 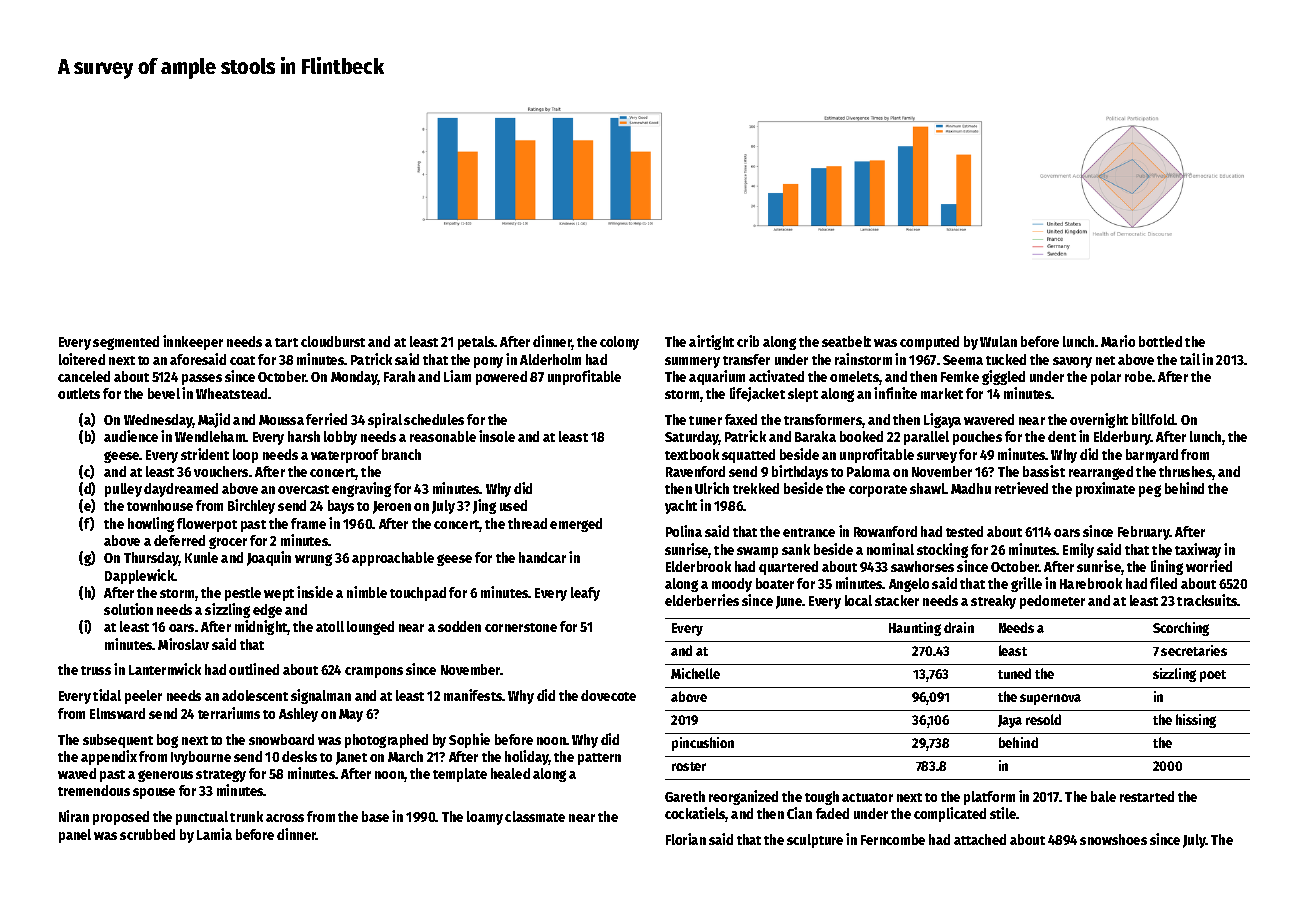 I want to click on Jaya, so click(x=1010, y=721).
